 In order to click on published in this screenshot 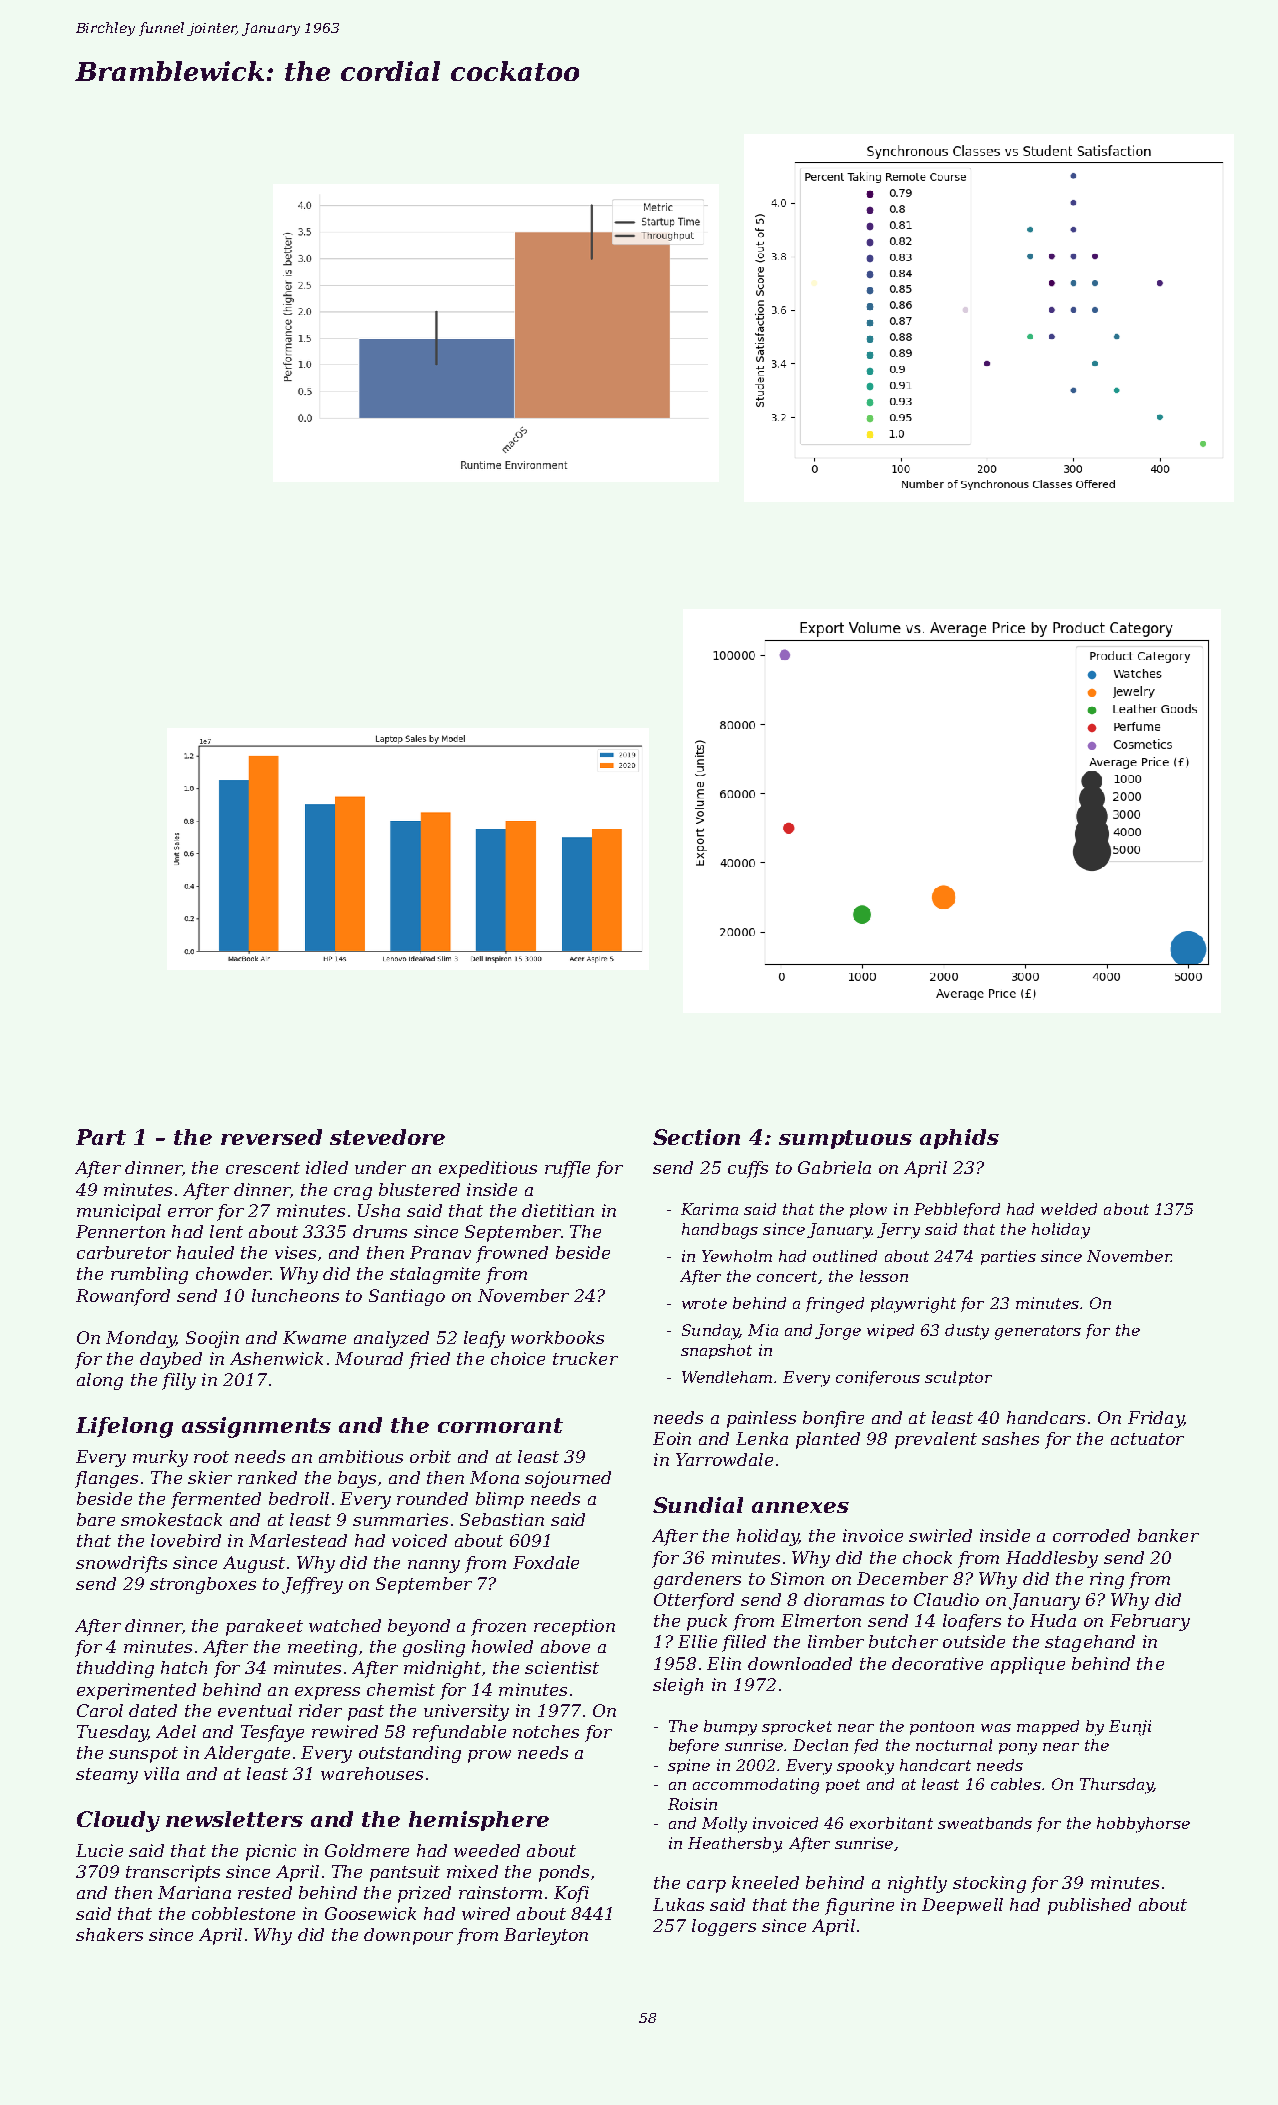, I will do `click(1089, 1906)`.
